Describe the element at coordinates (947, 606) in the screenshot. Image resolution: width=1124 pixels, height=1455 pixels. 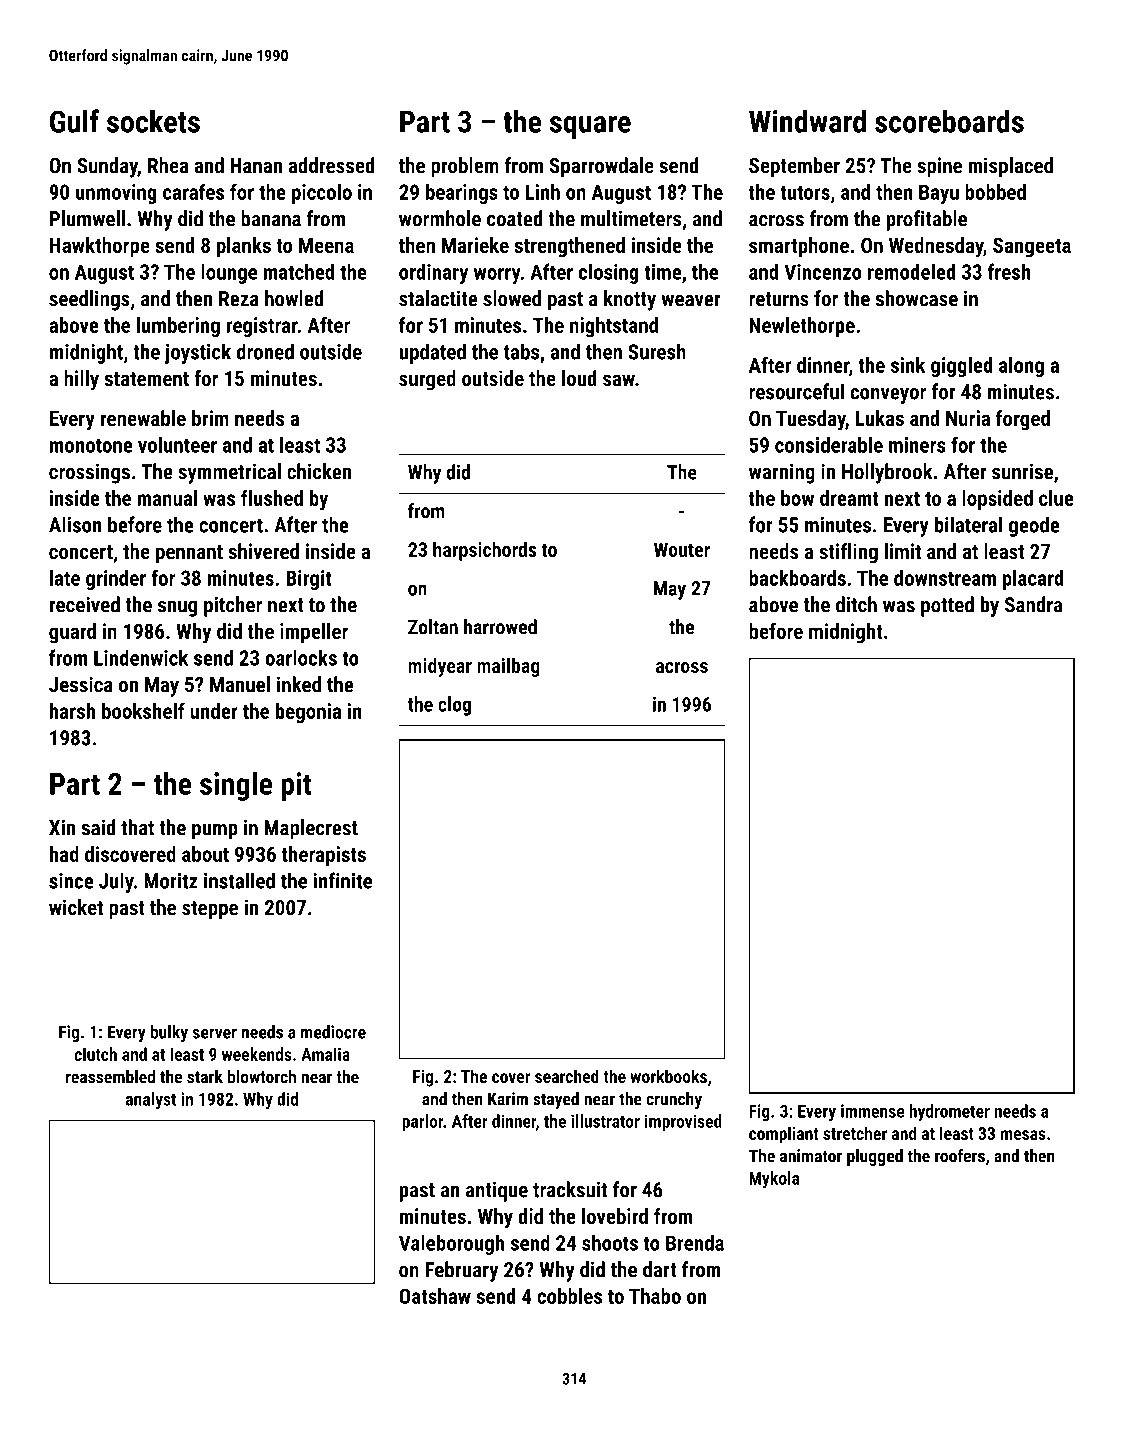
I see `potted` at that location.
